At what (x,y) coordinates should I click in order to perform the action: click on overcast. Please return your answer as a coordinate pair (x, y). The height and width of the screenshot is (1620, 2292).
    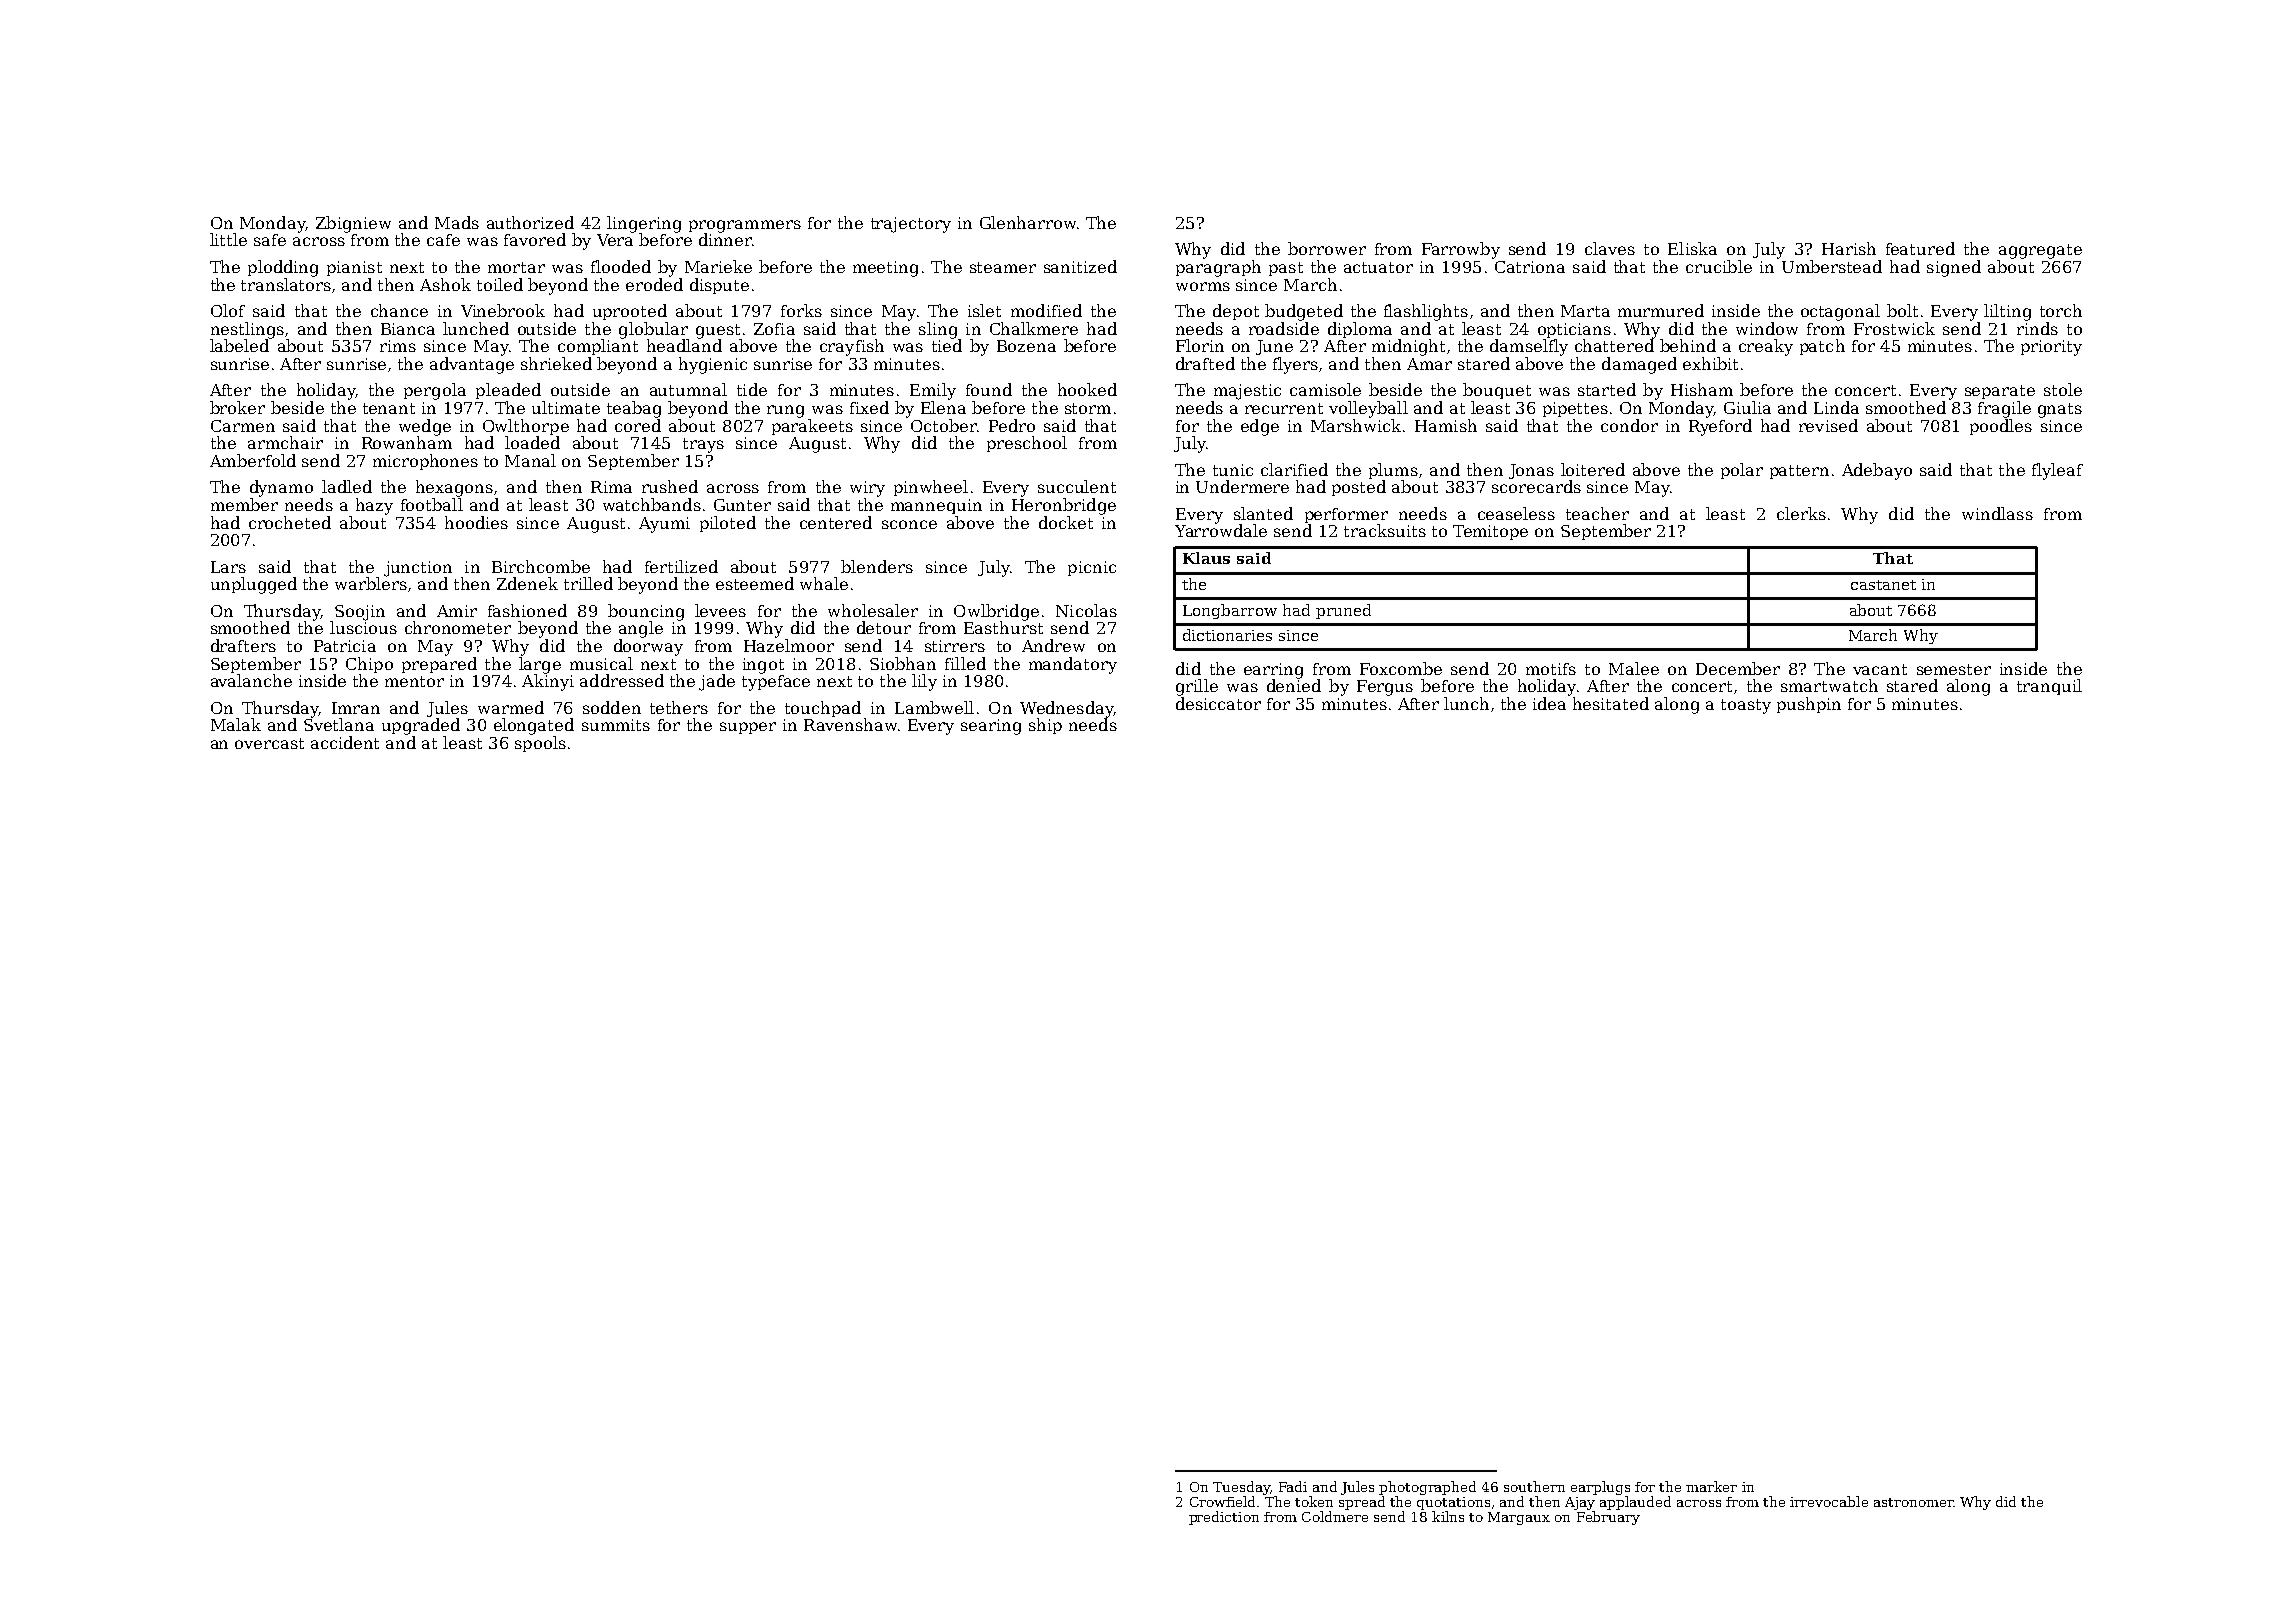
    Looking at the image, I should click on (269, 743).
